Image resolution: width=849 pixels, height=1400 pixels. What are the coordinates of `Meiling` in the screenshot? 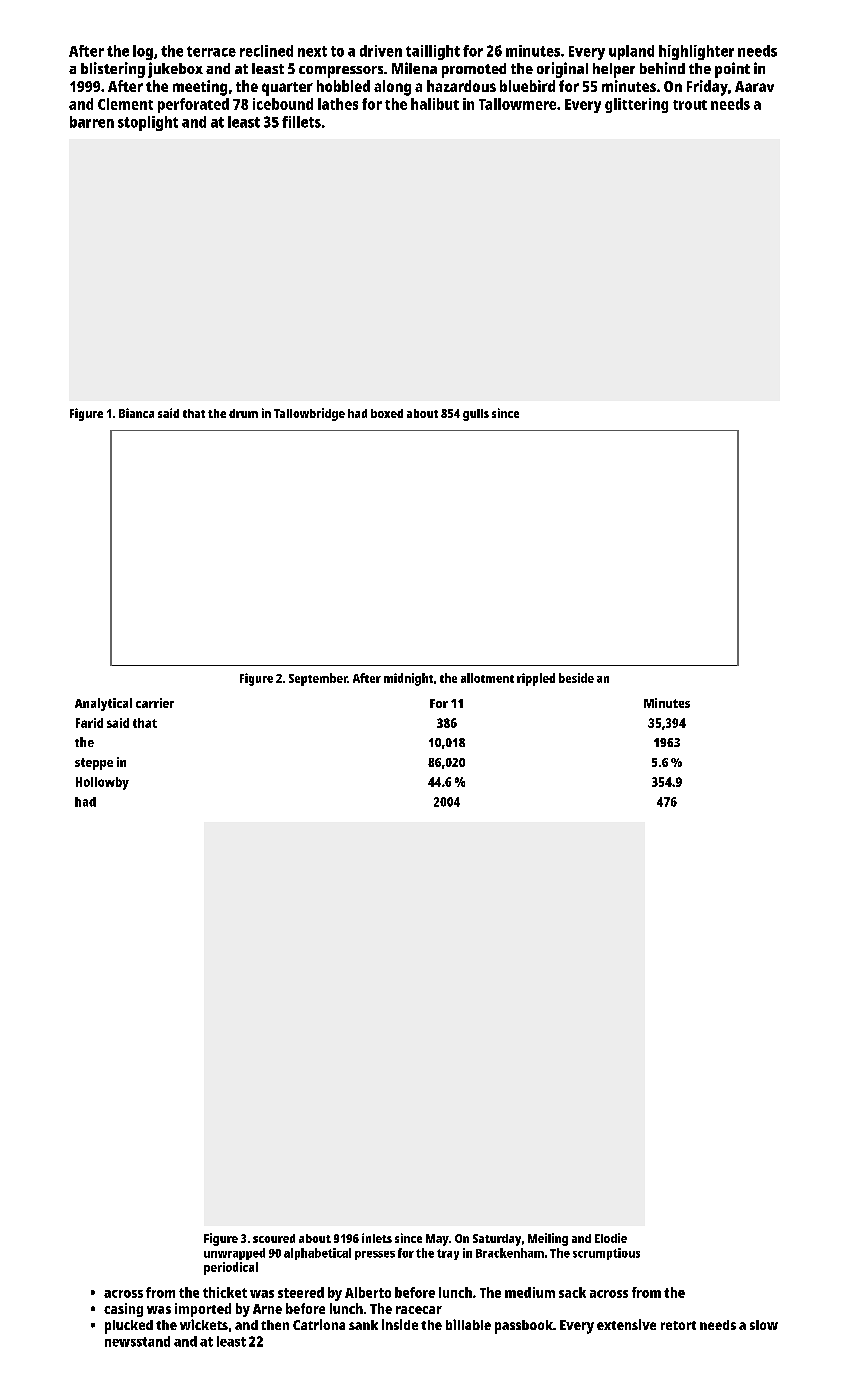 It's located at (548, 1239).
